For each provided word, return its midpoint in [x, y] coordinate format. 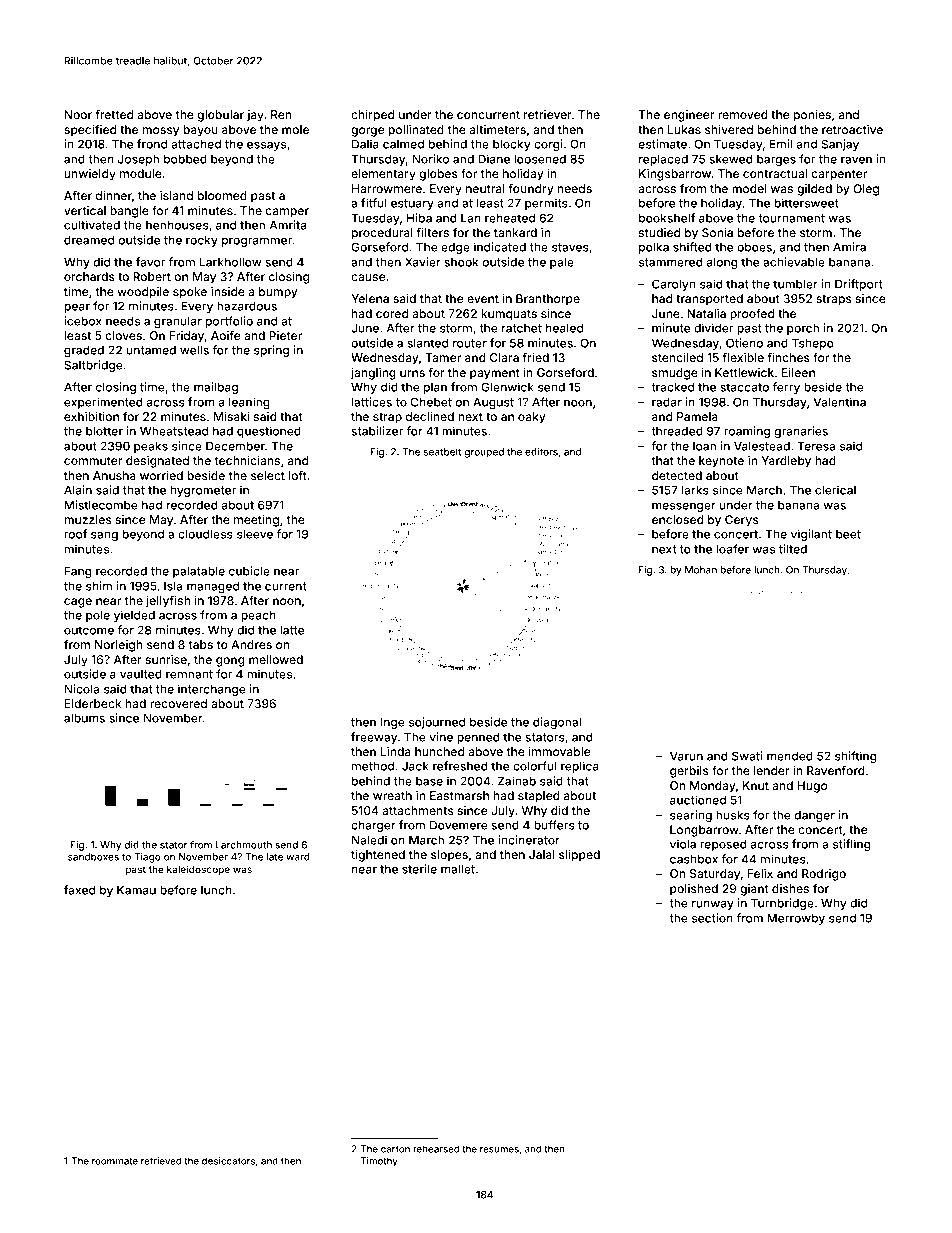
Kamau [136, 890]
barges [776, 160]
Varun [686, 756]
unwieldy [90, 175]
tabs [201, 644]
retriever [548, 114]
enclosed [678, 519]
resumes [499, 1150]
